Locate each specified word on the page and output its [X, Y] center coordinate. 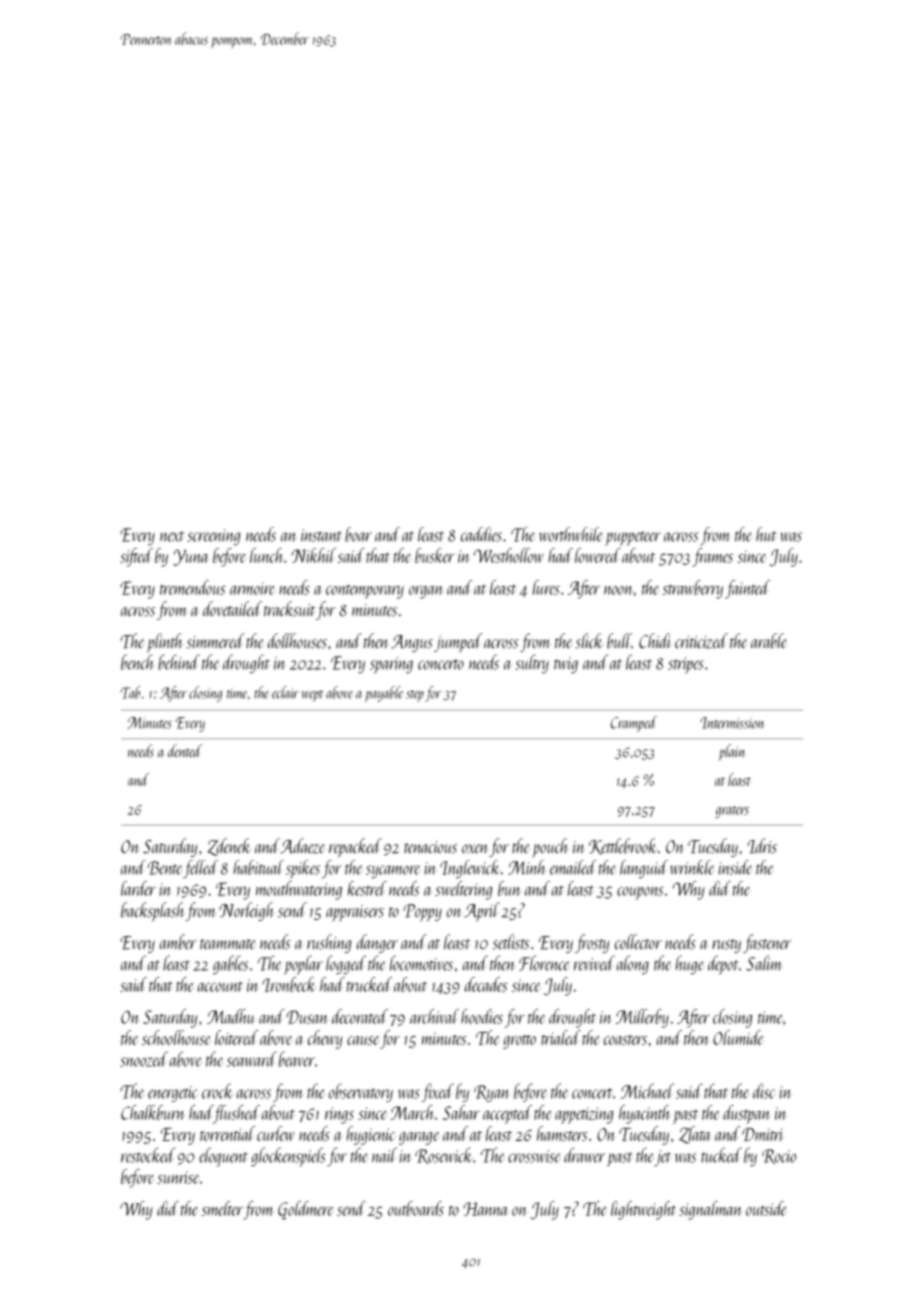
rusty [726, 946]
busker [435, 555]
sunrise [178, 1177]
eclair [285, 692]
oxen [475, 849]
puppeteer [633, 538]
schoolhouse [176, 1037]
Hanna [486, 1209]
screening [213, 537]
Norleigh [246, 911]
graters [732, 812]
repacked [355, 847]
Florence [544, 963]
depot [723, 965]
